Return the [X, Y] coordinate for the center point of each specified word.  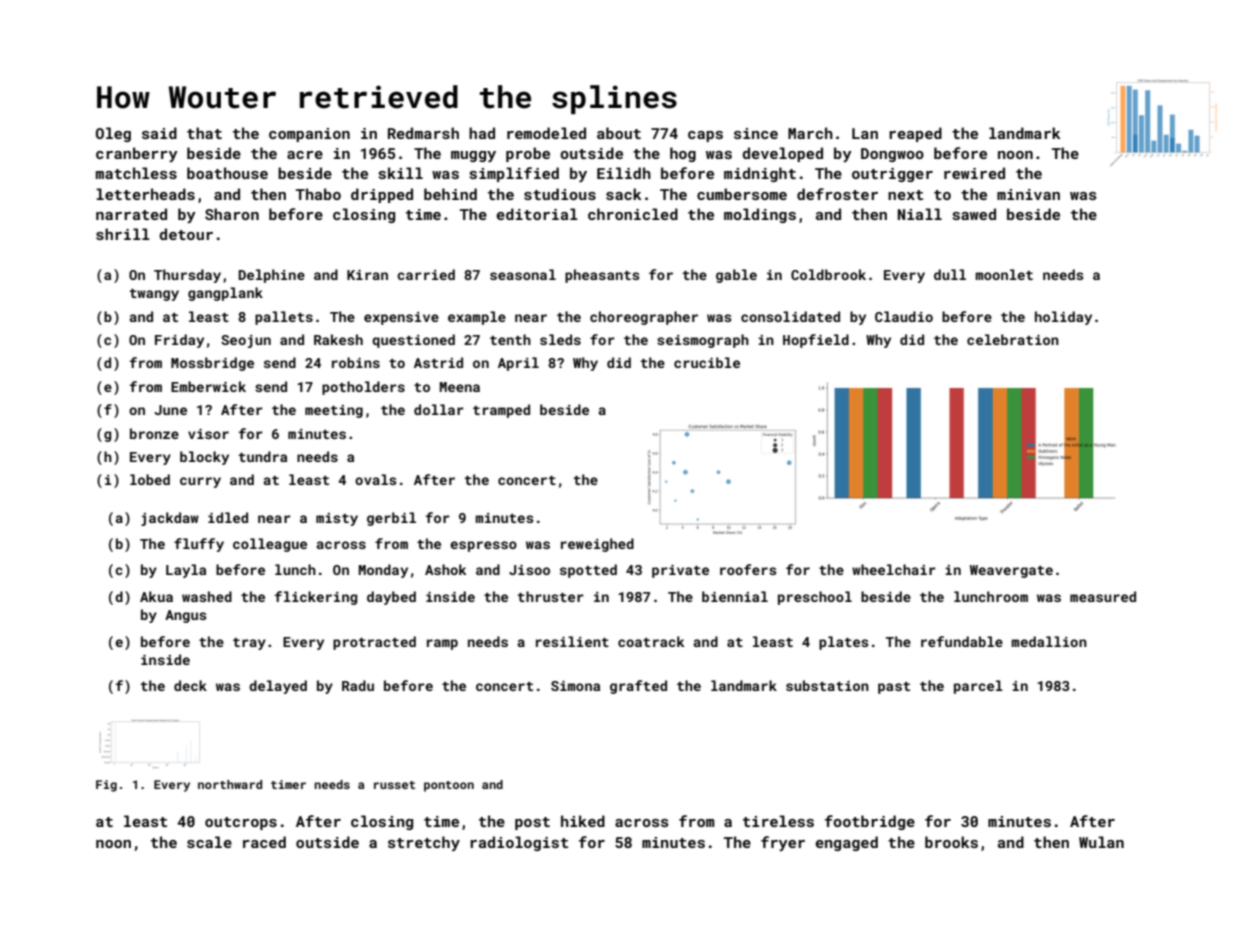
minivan [1028, 194]
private [680, 571]
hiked [583, 821]
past [894, 688]
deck [190, 685]
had [482, 133]
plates [844, 643]
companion [309, 135]
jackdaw [170, 519]
